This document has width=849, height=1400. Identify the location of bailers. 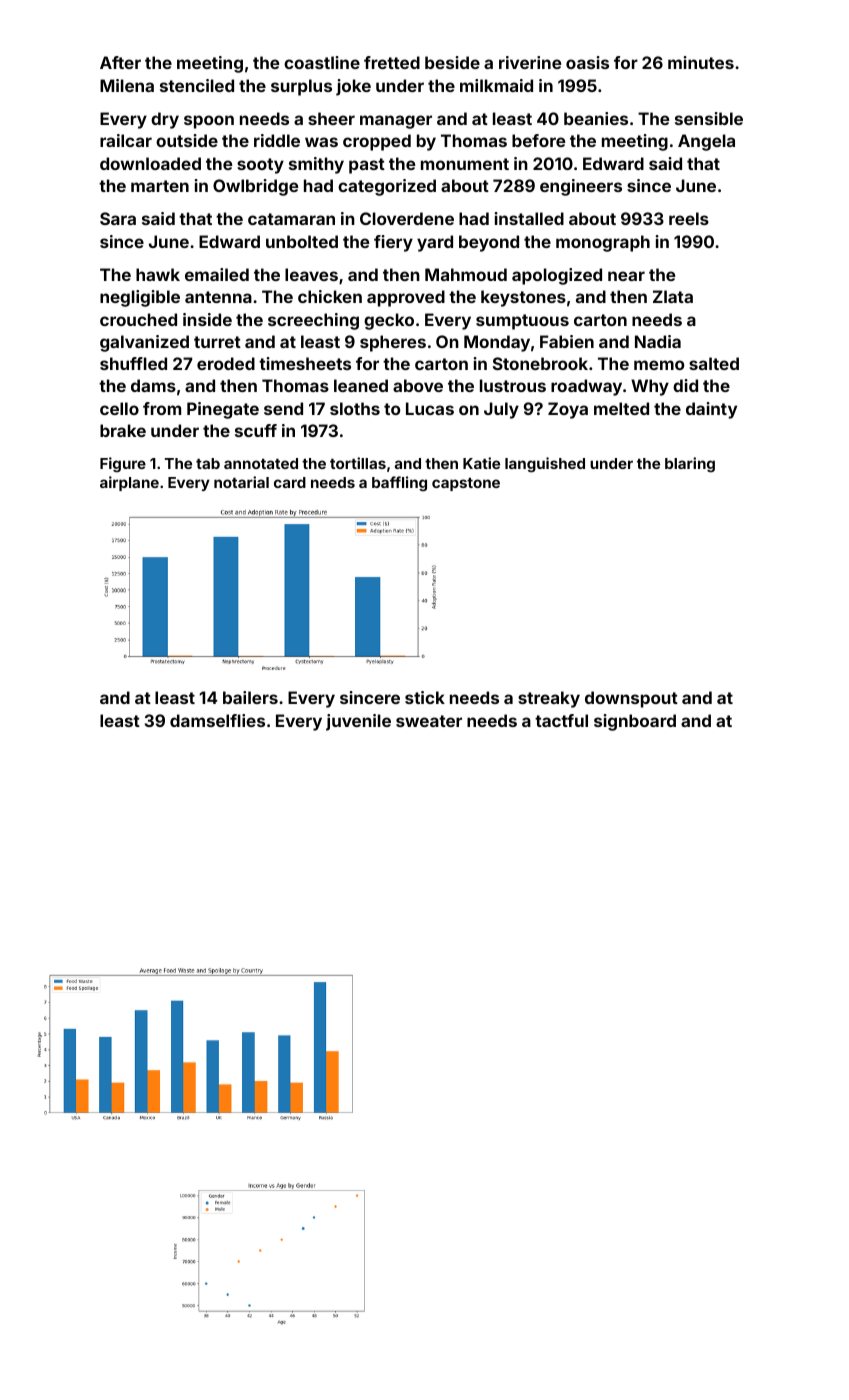
(250, 697).
